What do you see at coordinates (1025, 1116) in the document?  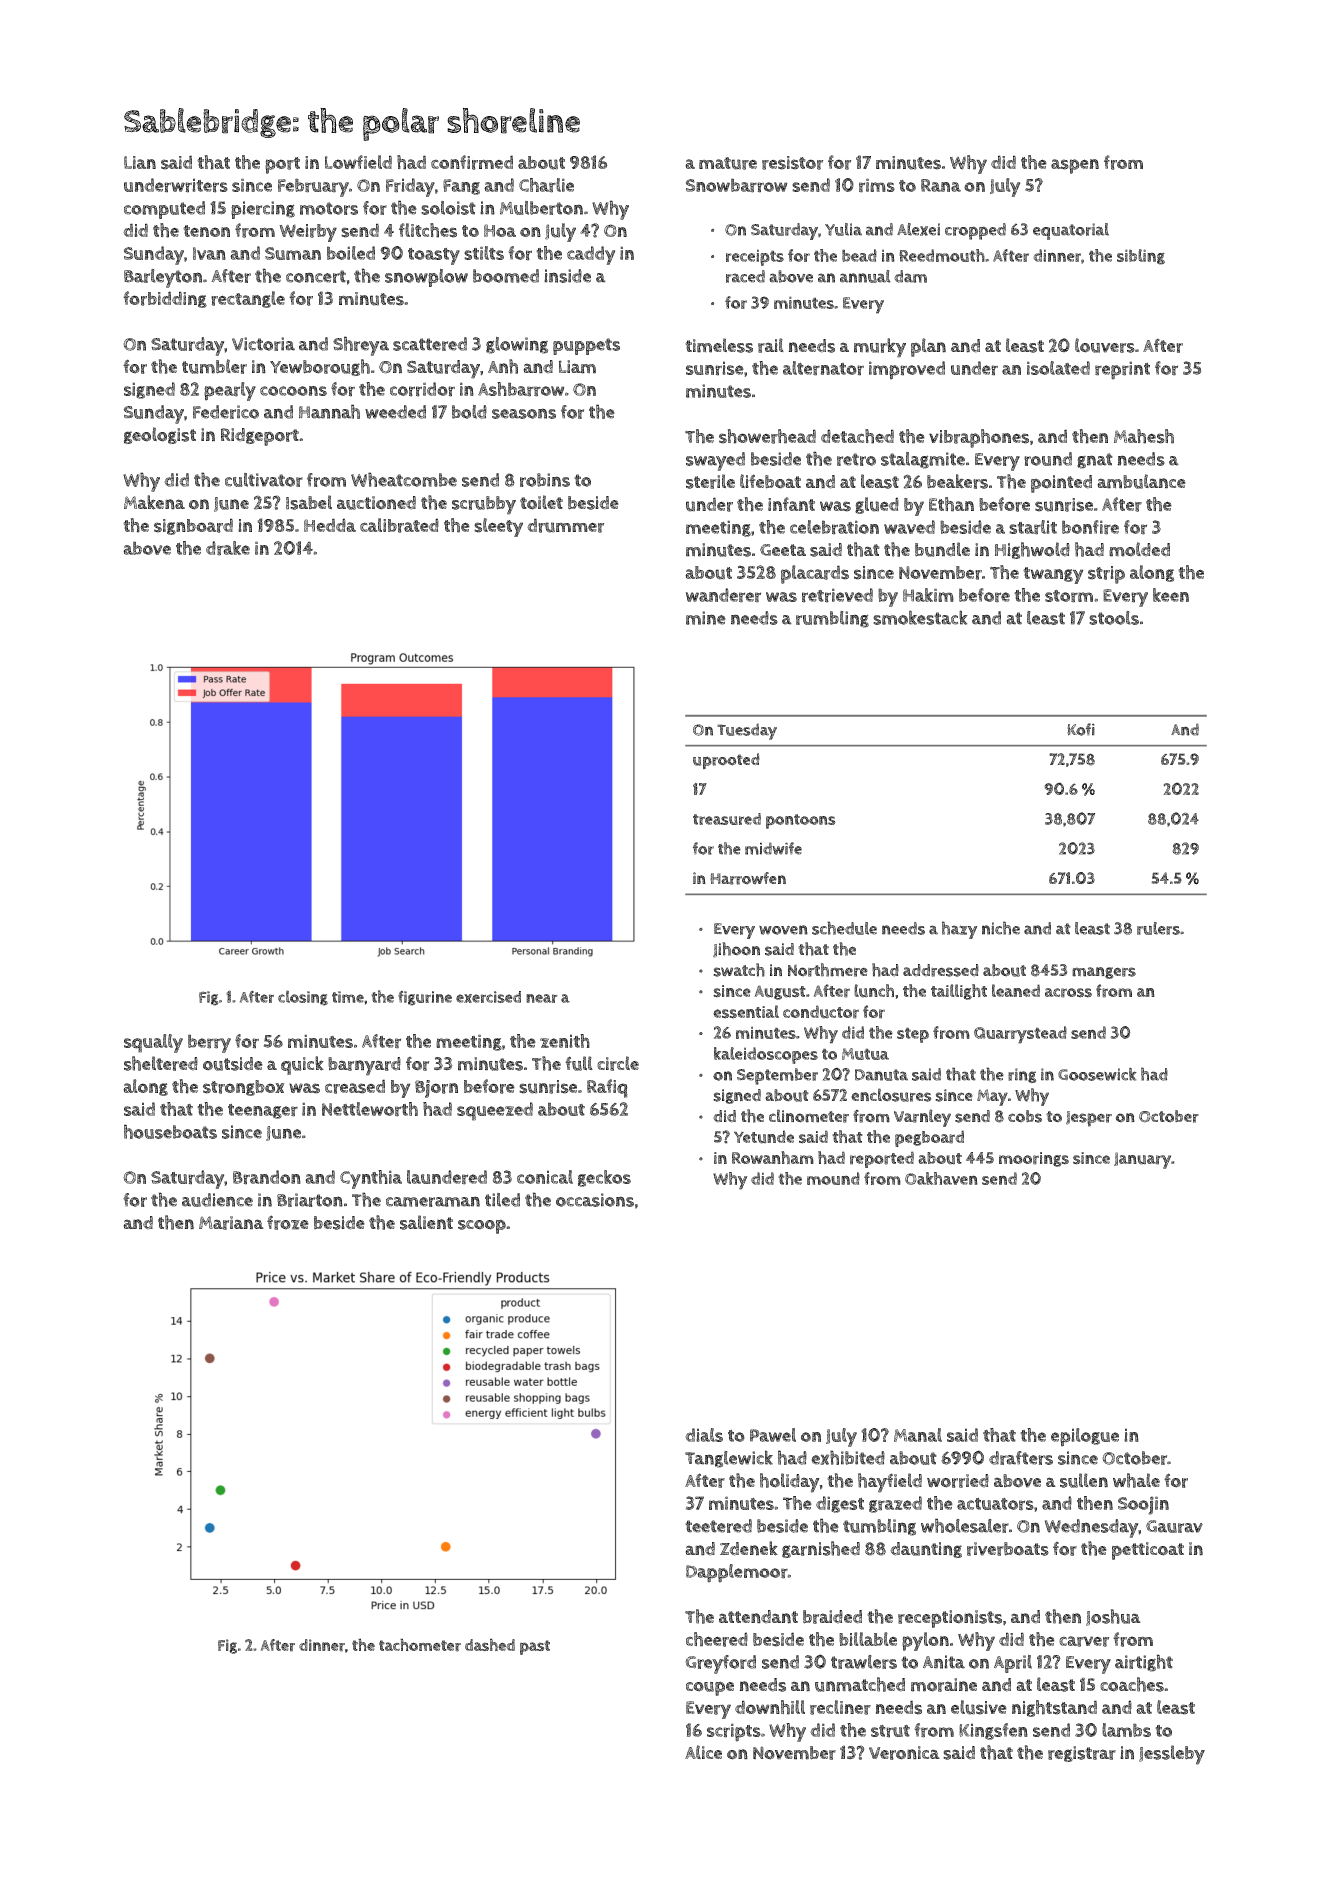 I see `cobs` at bounding box center [1025, 1116].
